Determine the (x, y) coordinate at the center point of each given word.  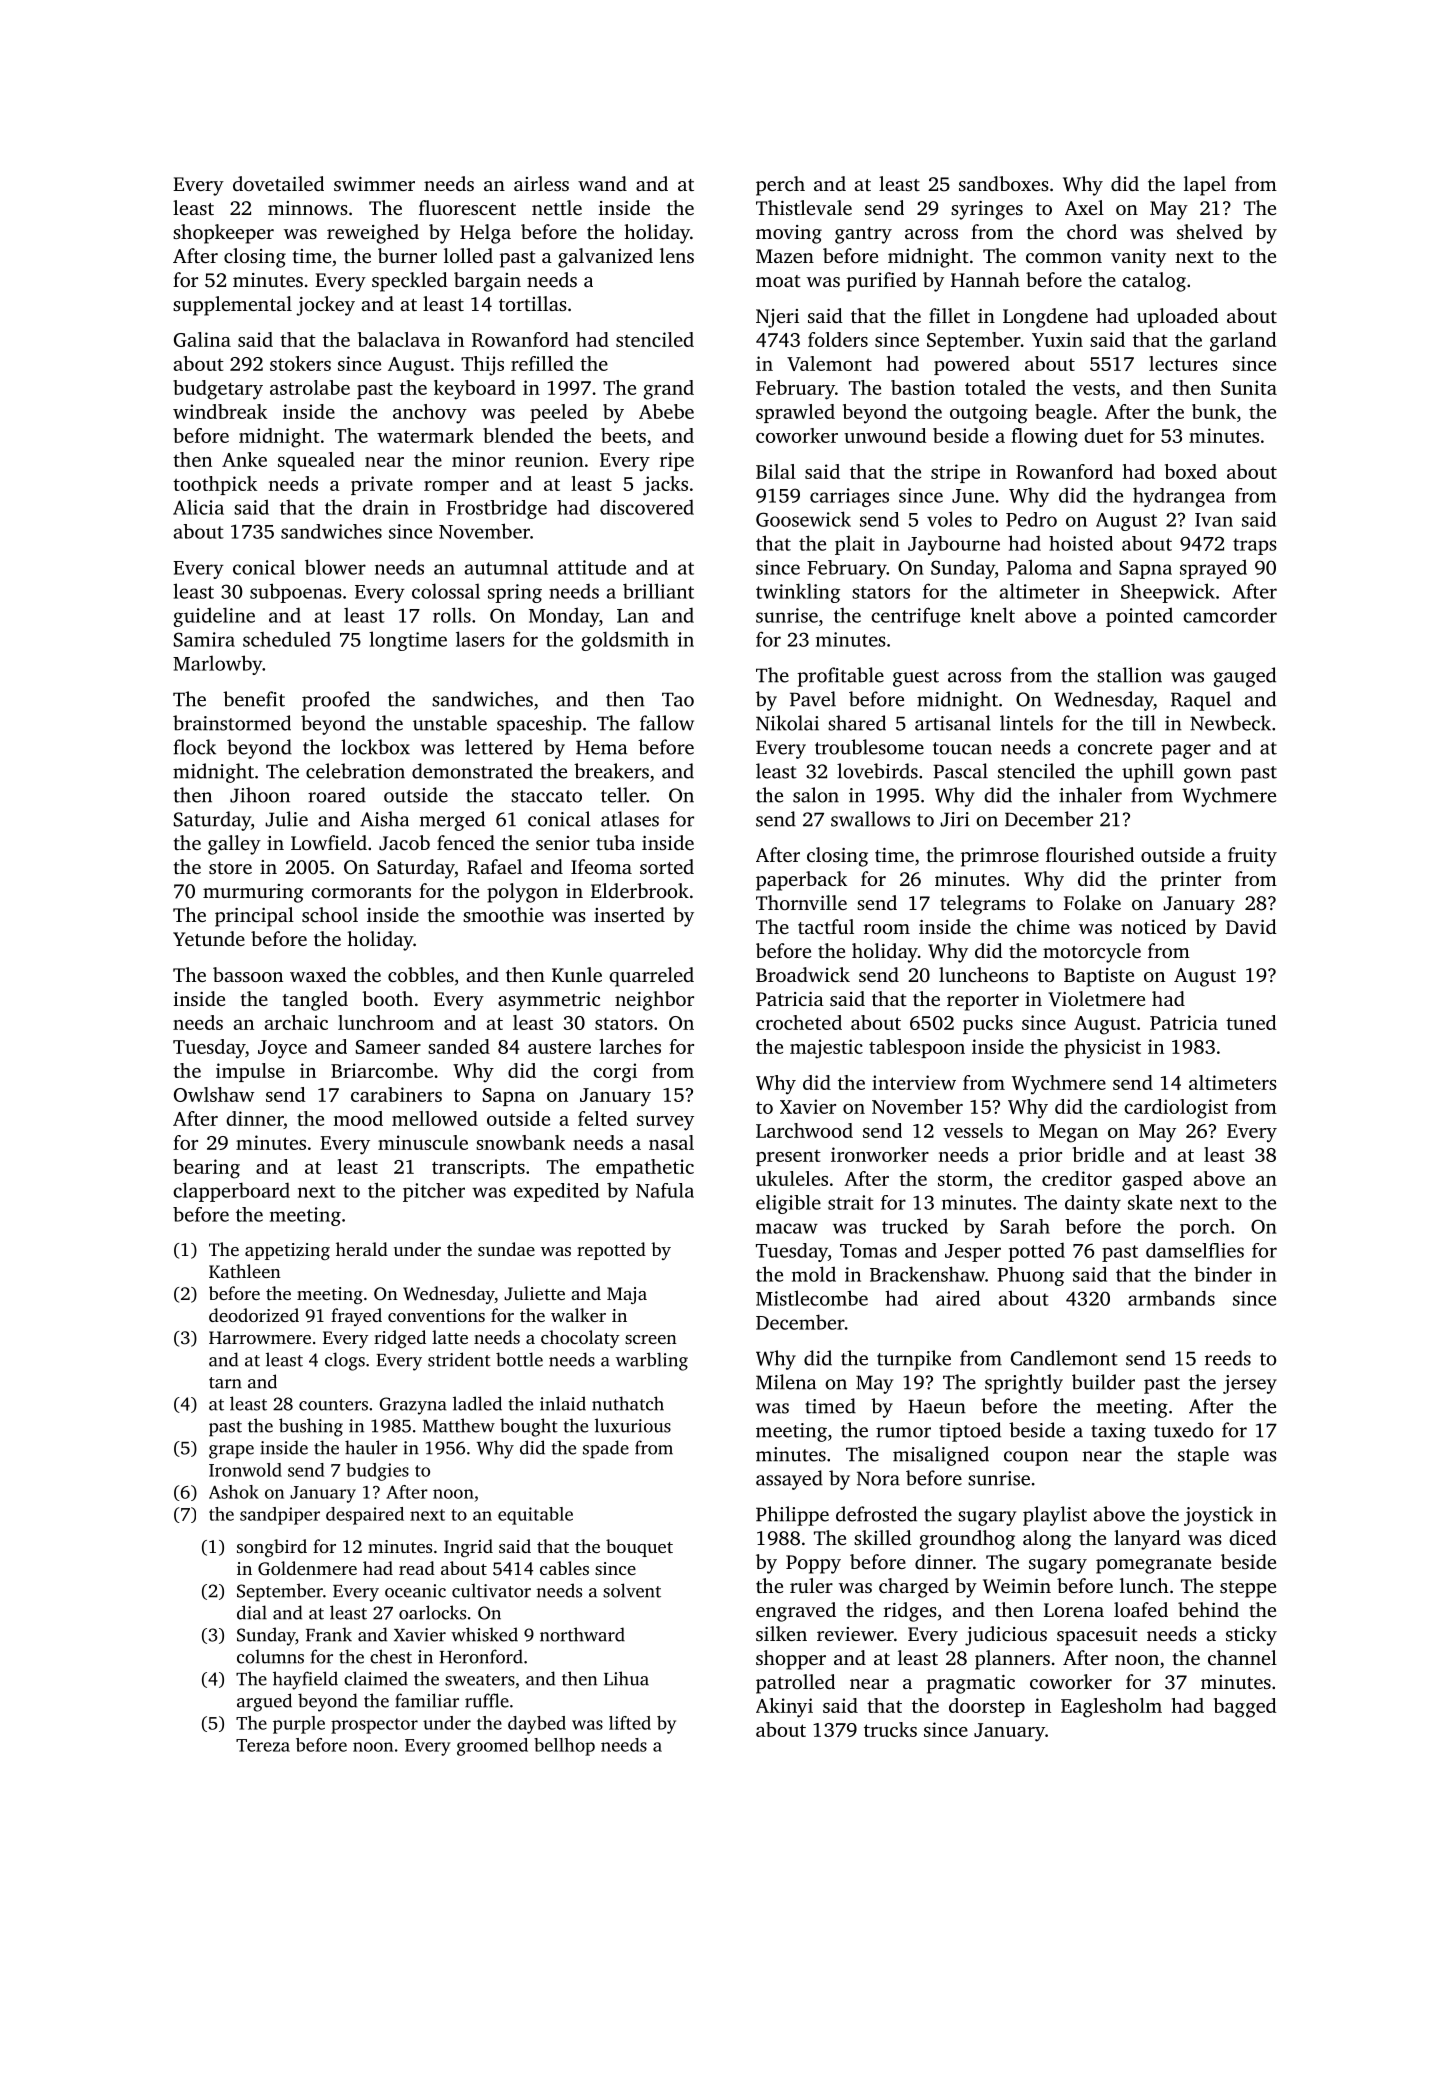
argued (264, 1702)
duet (1103, 435)
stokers (300, 363)
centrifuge (915, 617)
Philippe (792, 1516)
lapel (1205, 186)
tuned (1251, 1022)
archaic (296, 1022)
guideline (214, 617)
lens (677, 255)
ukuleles (792, 1178)
